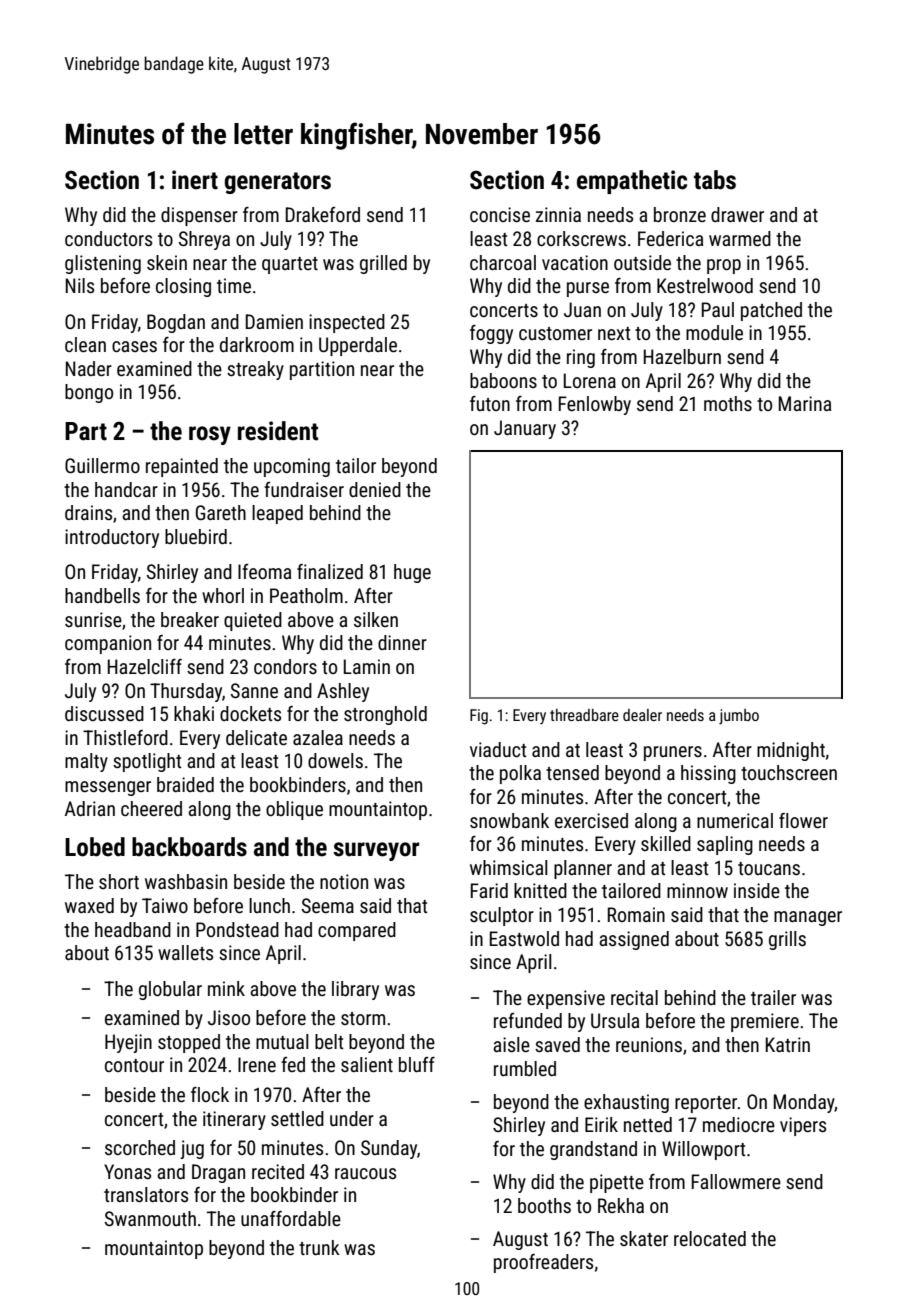  I want to click on inert, so click(195, 180).
